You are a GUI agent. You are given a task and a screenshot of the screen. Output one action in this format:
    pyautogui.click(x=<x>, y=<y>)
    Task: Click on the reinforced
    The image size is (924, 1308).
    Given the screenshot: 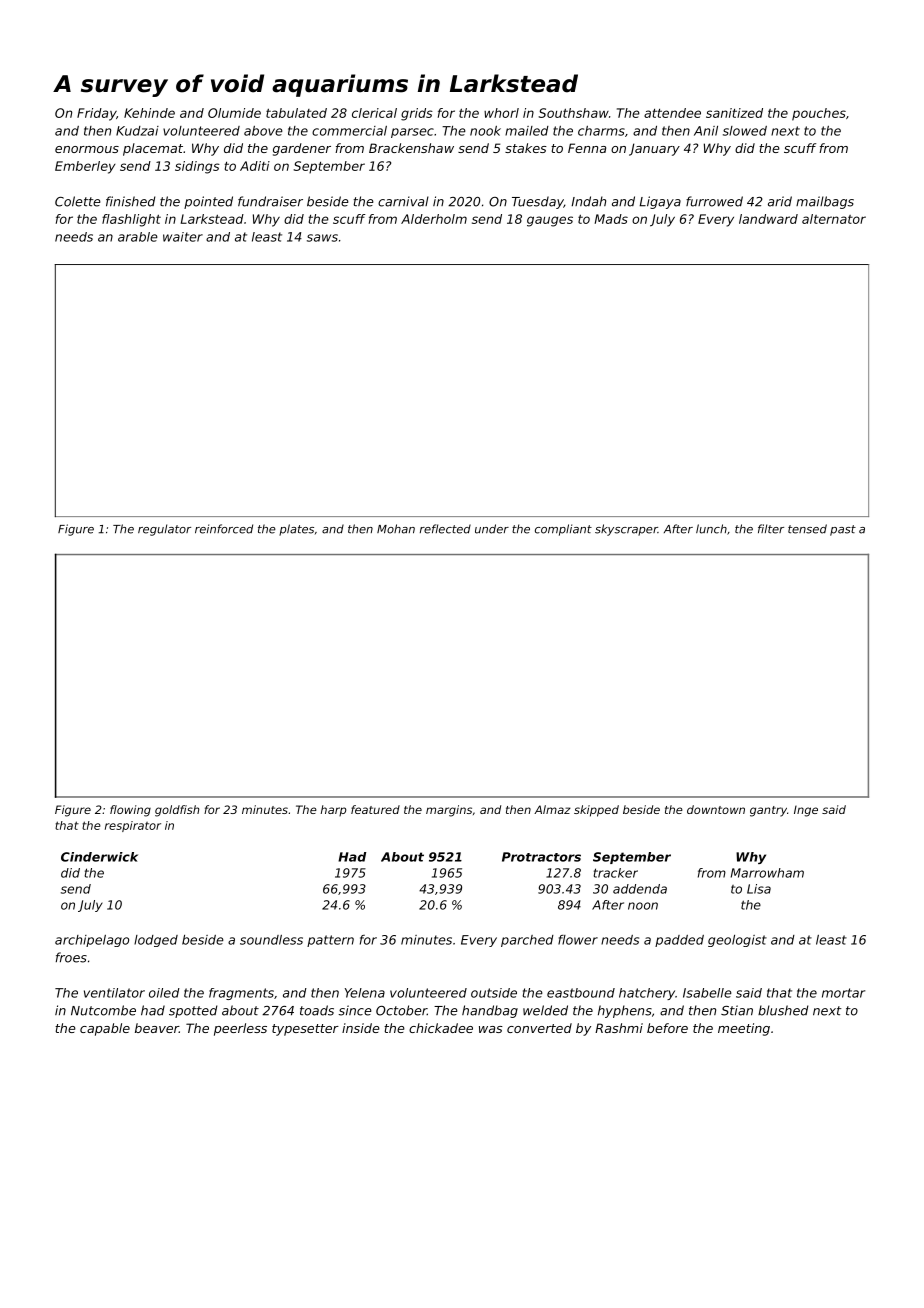 What is the action you would take?
    pyautogui.click(x=224, y=529)
